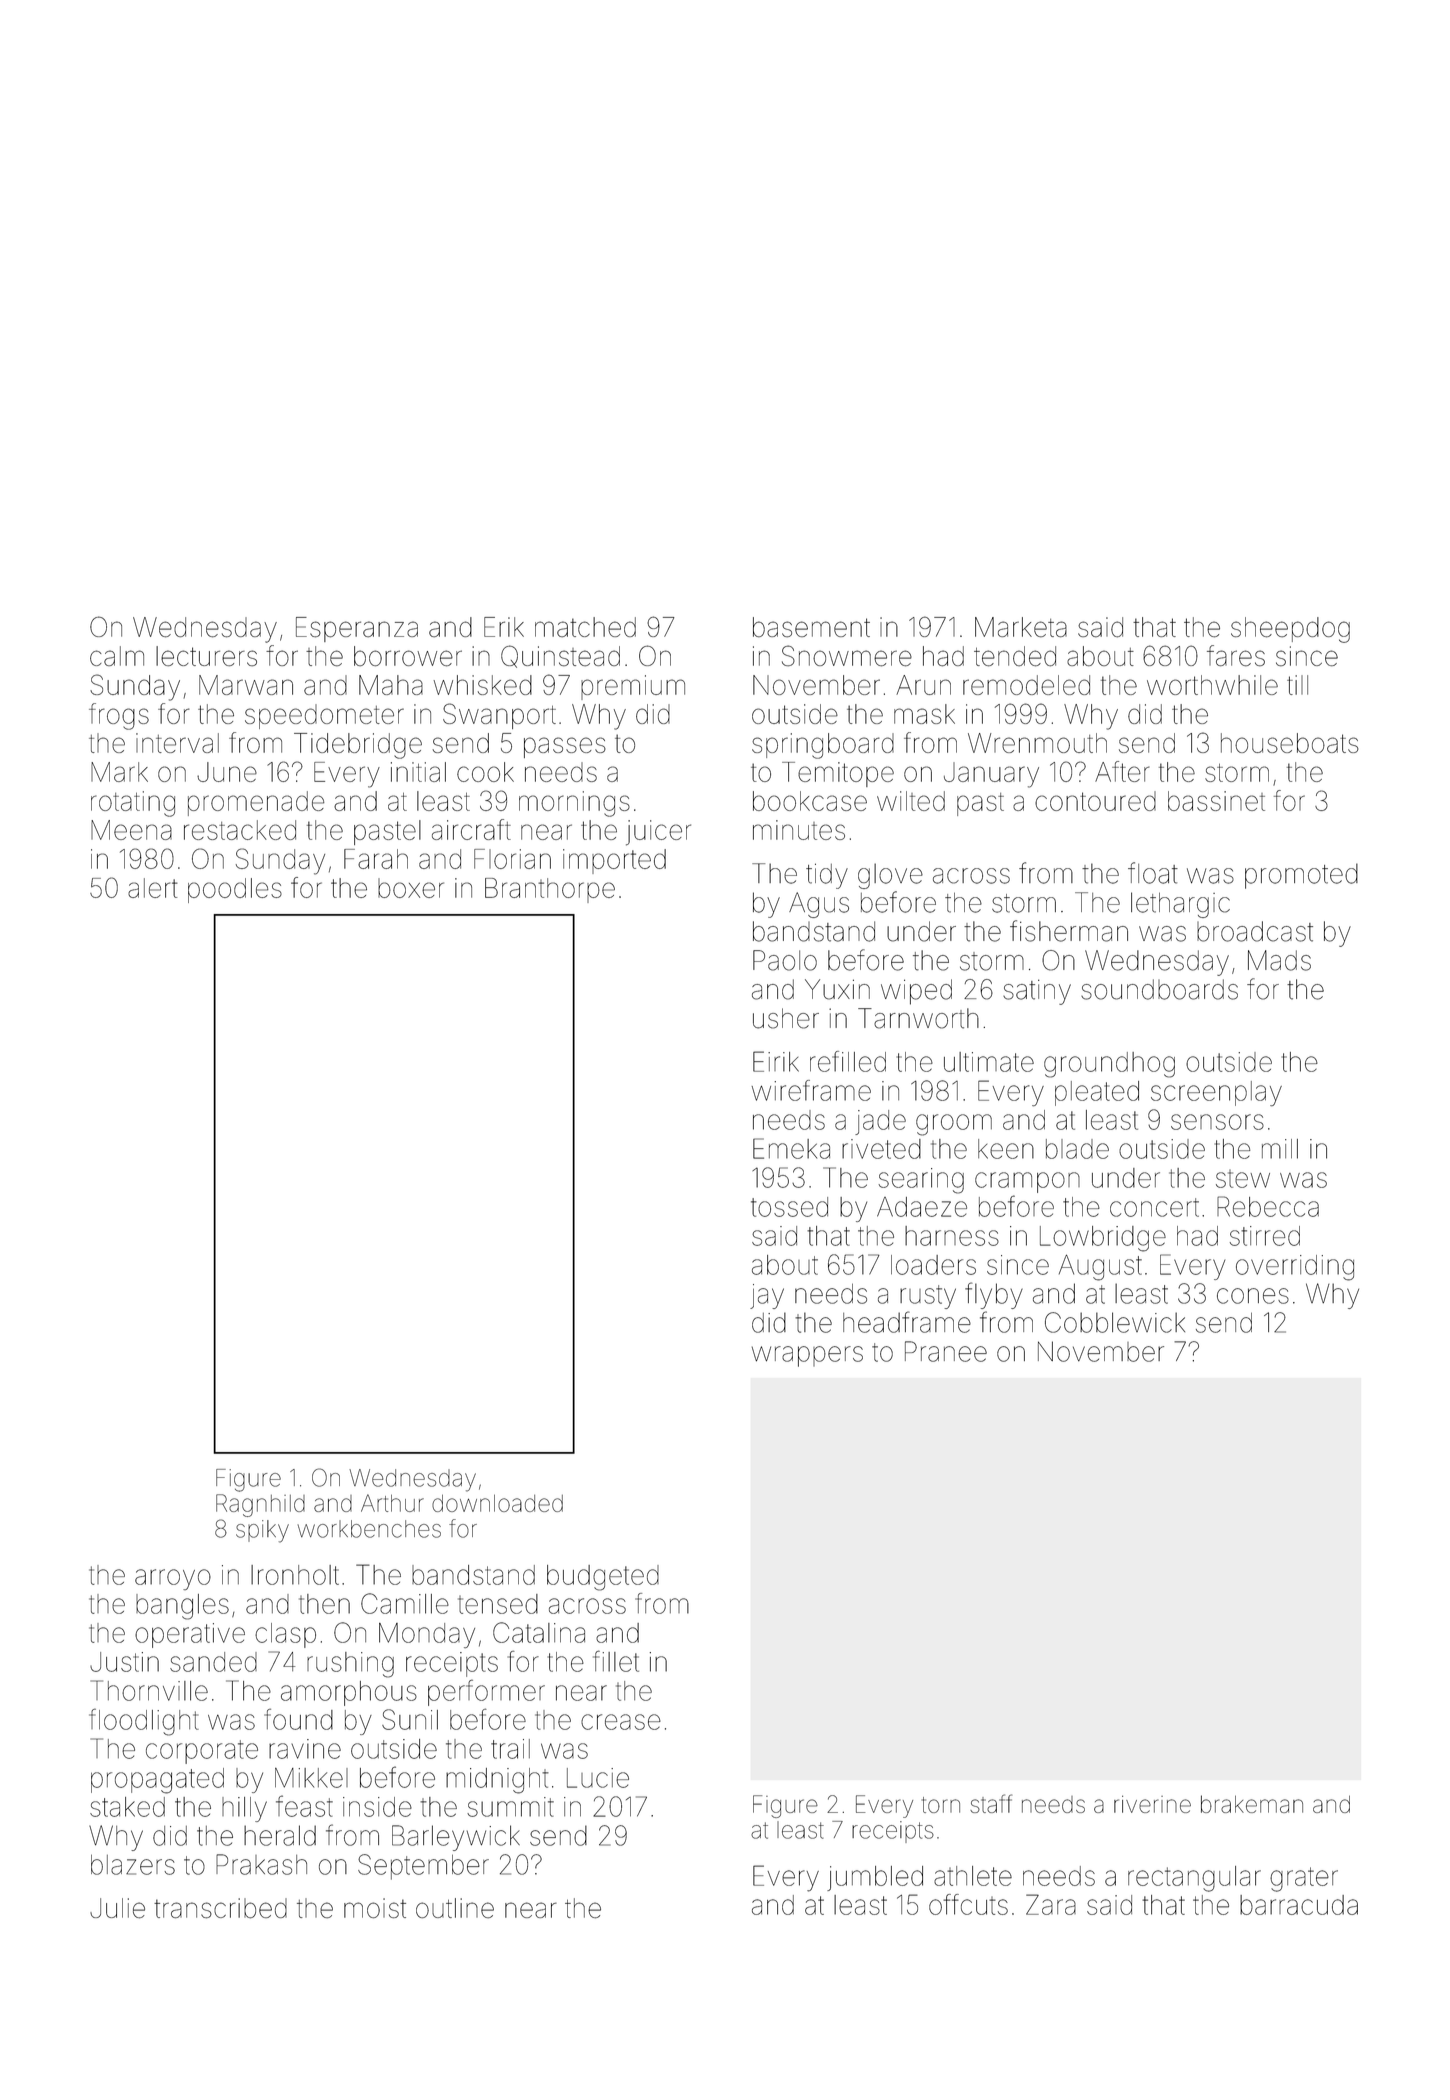 The image size is (1450, 2100). I want to click on tensed, so click(498, 1604).
